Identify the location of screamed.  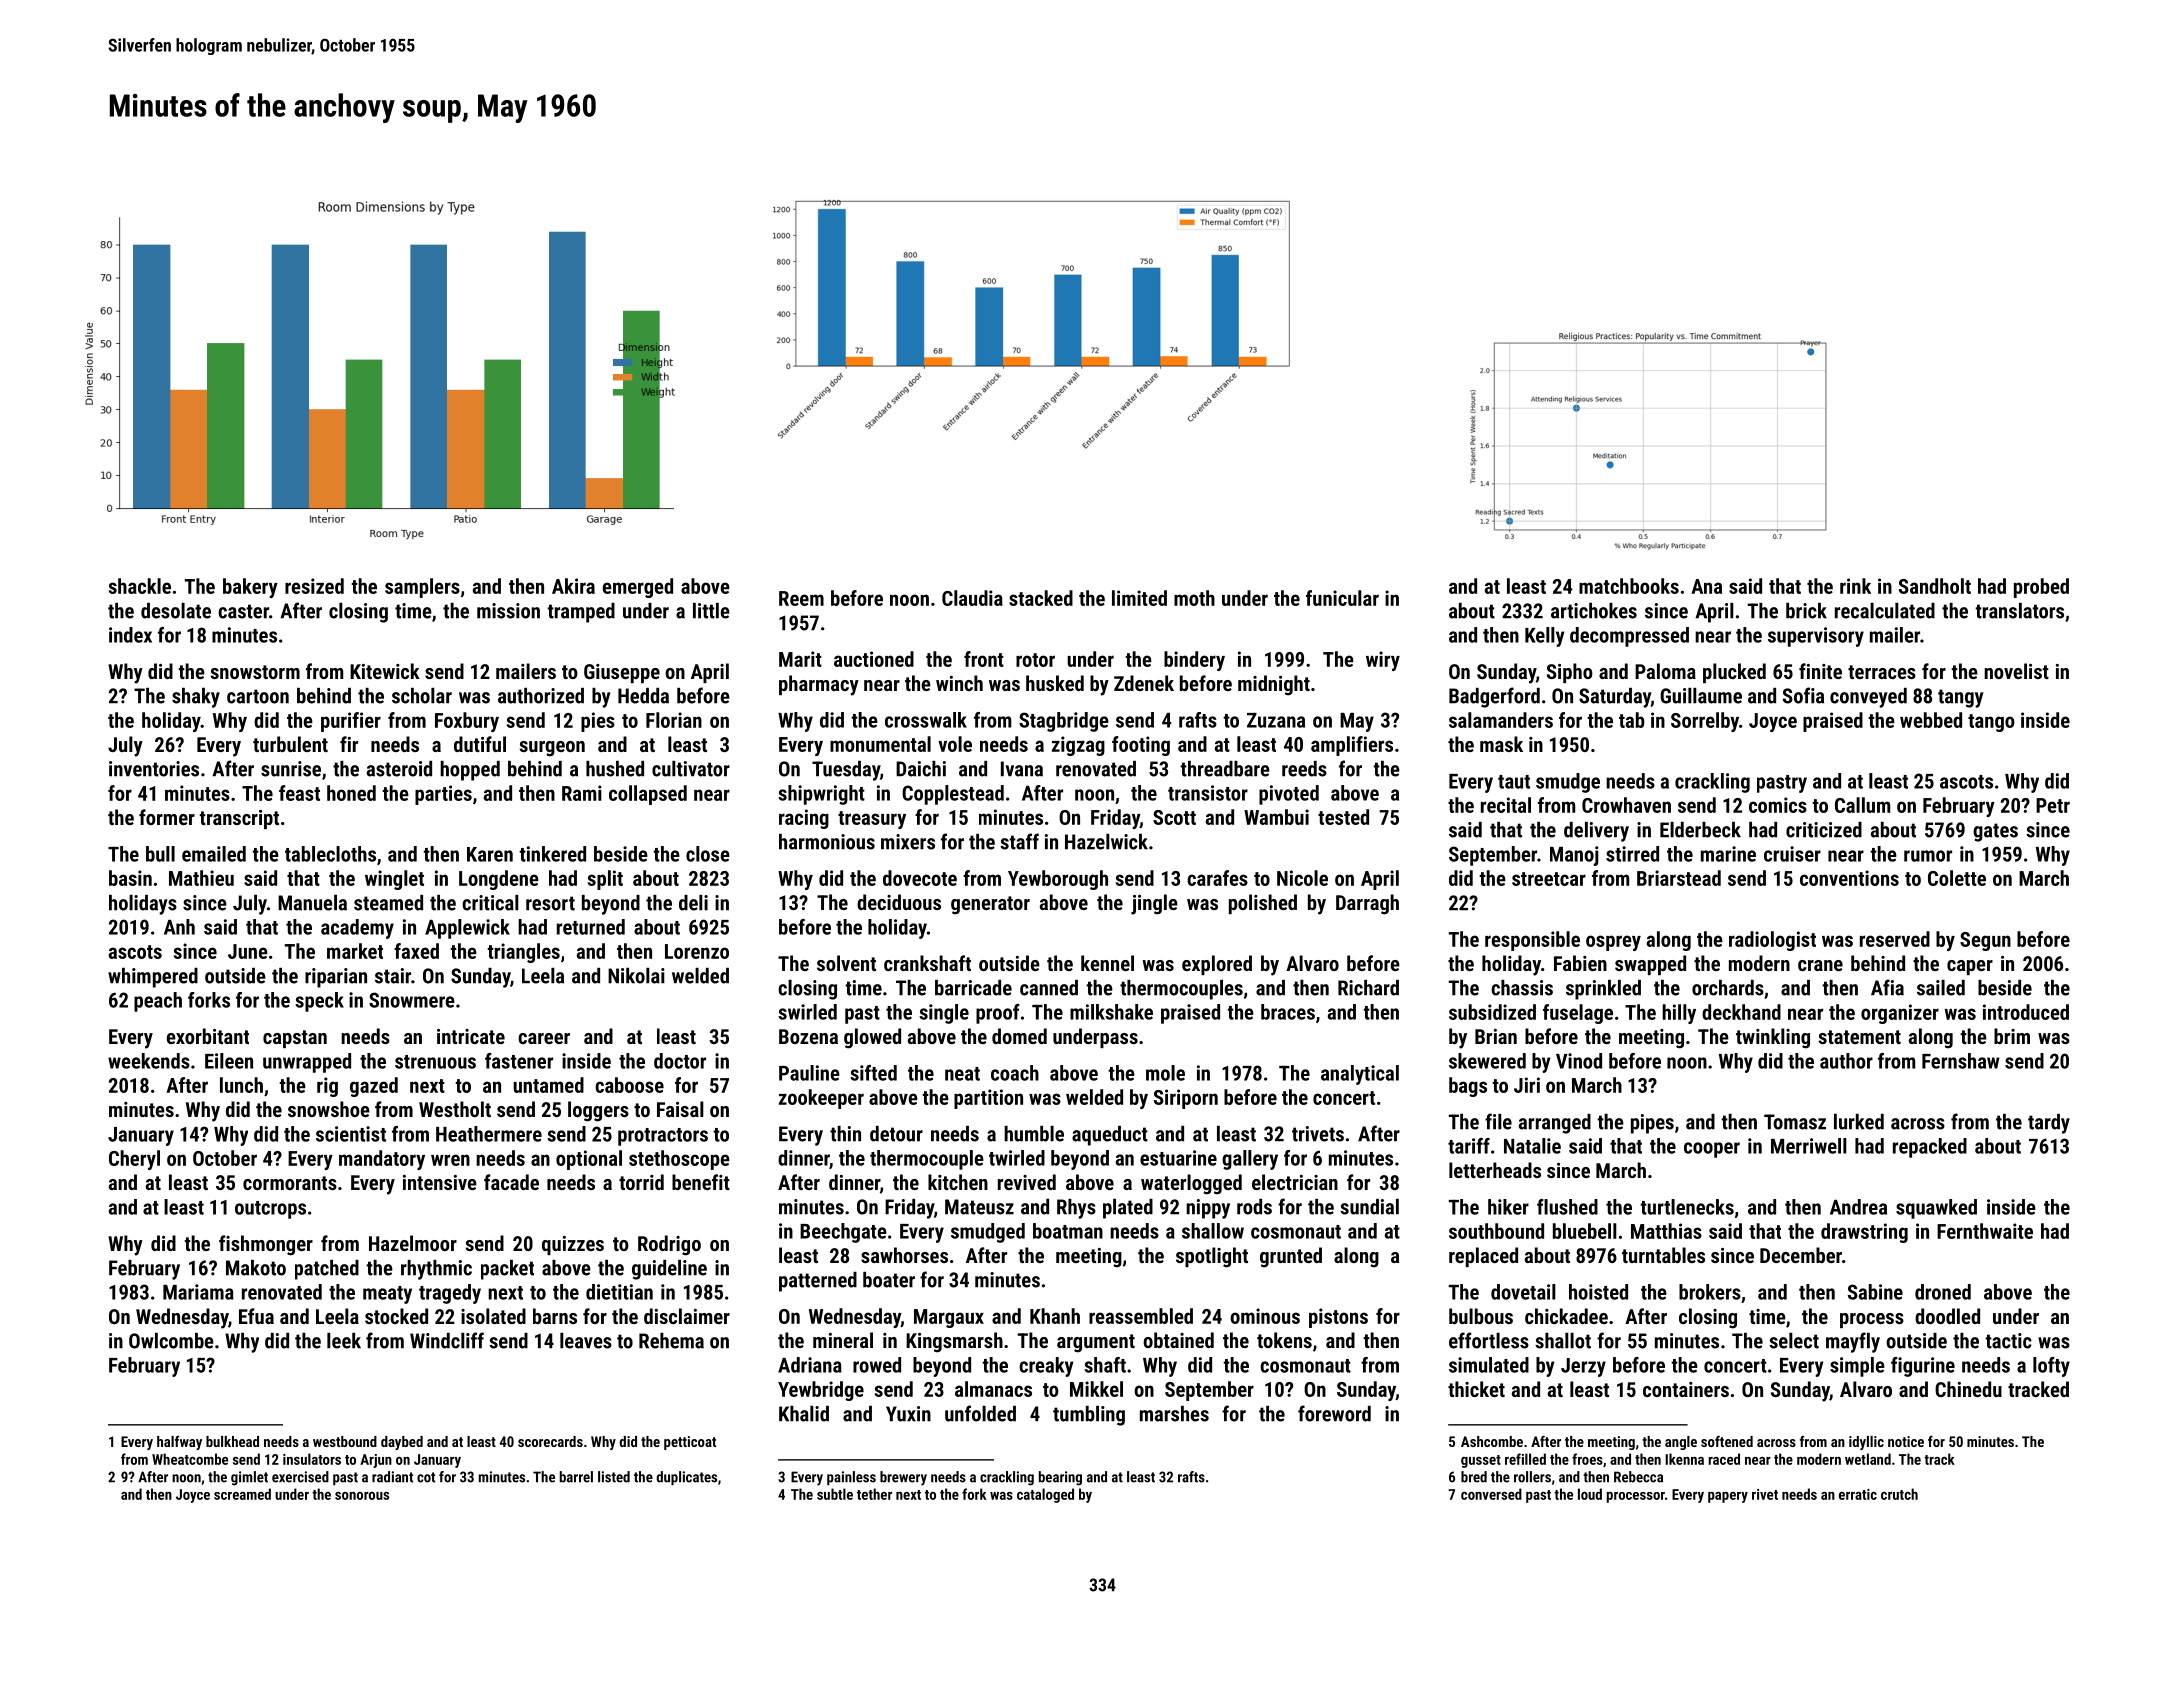
(242, 1494).
